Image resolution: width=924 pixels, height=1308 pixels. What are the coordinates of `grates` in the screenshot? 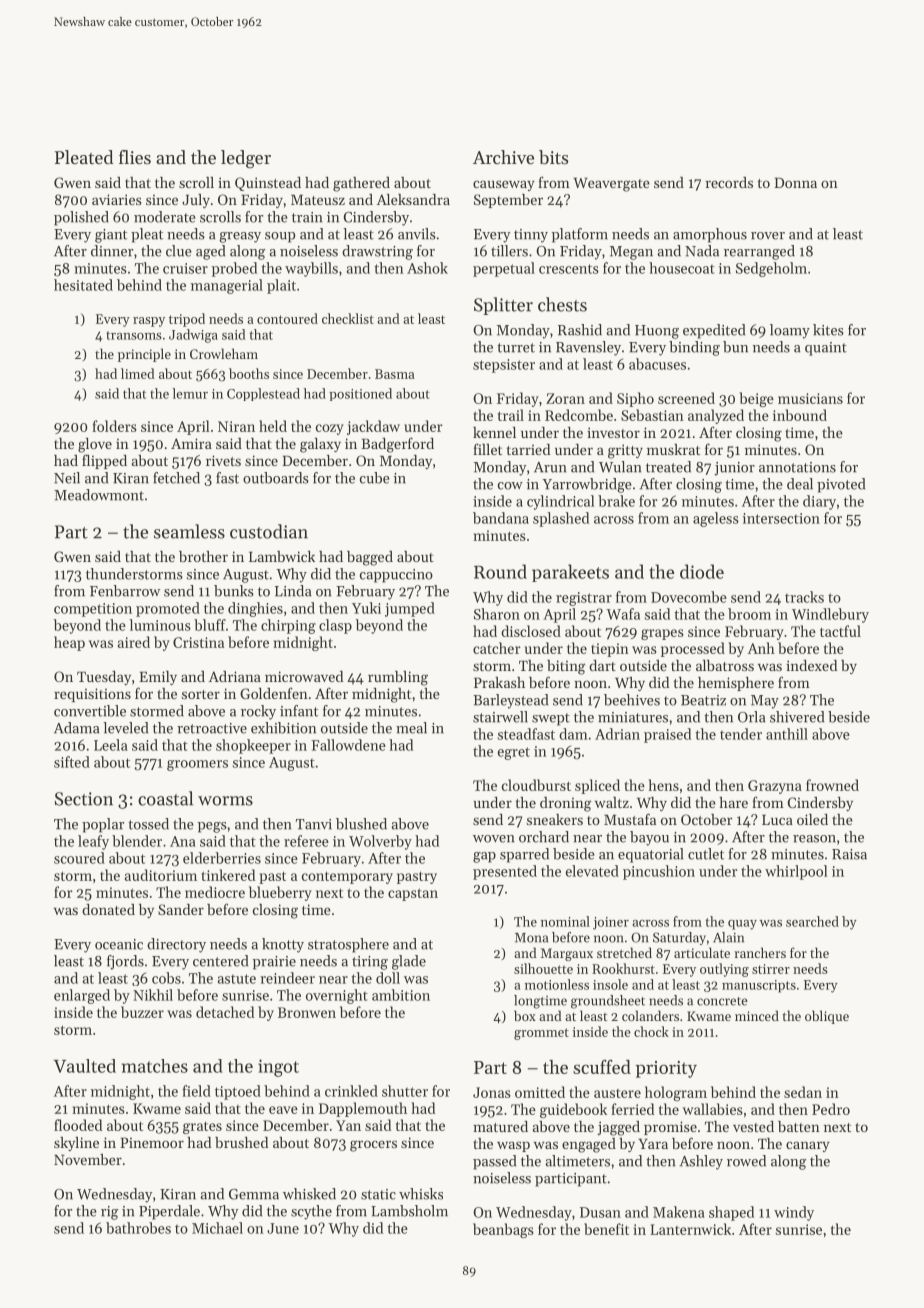 It's located at (202, 1127).
